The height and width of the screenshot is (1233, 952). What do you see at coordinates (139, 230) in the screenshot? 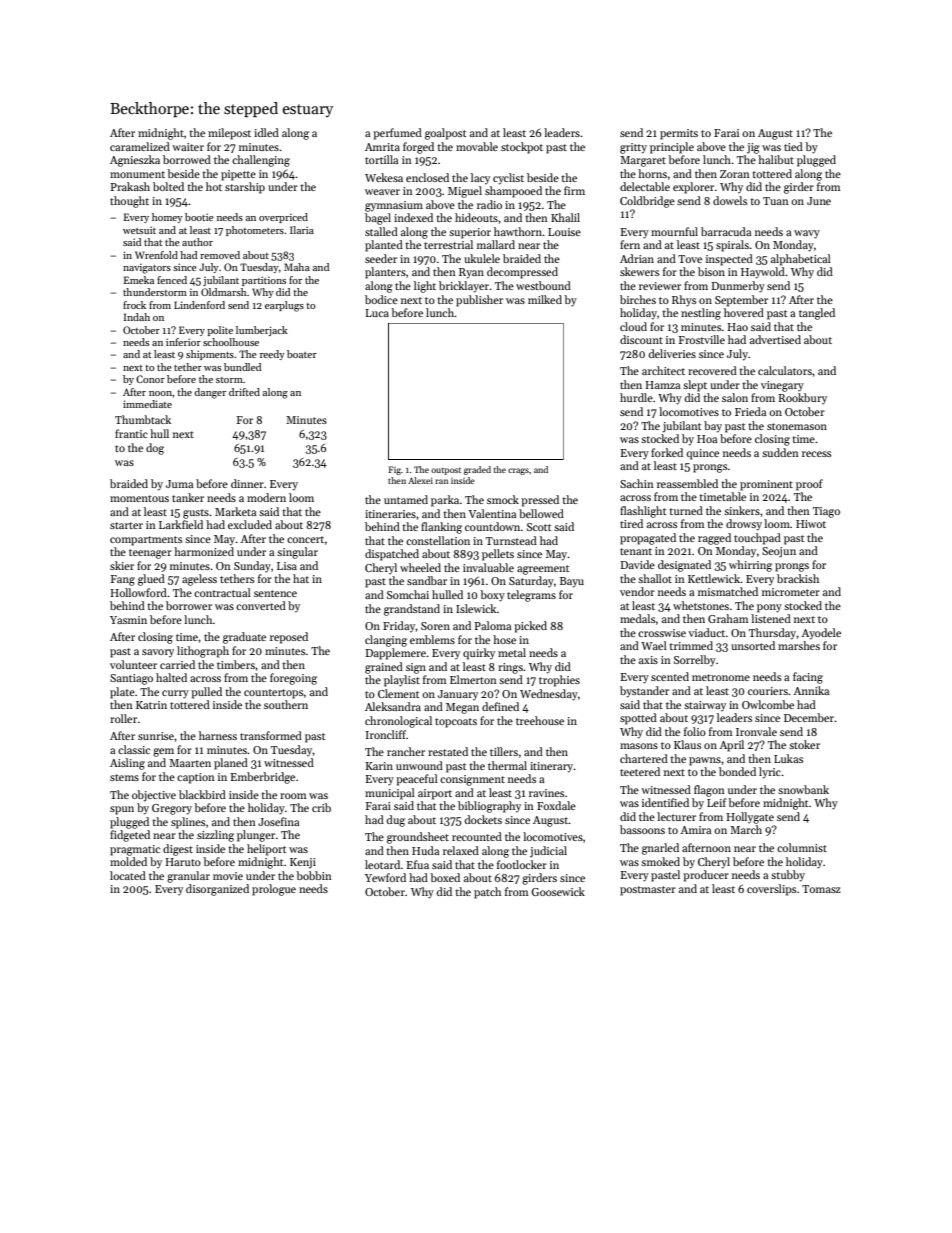
I see `wetsuit` at bounding box center [139, 230].
